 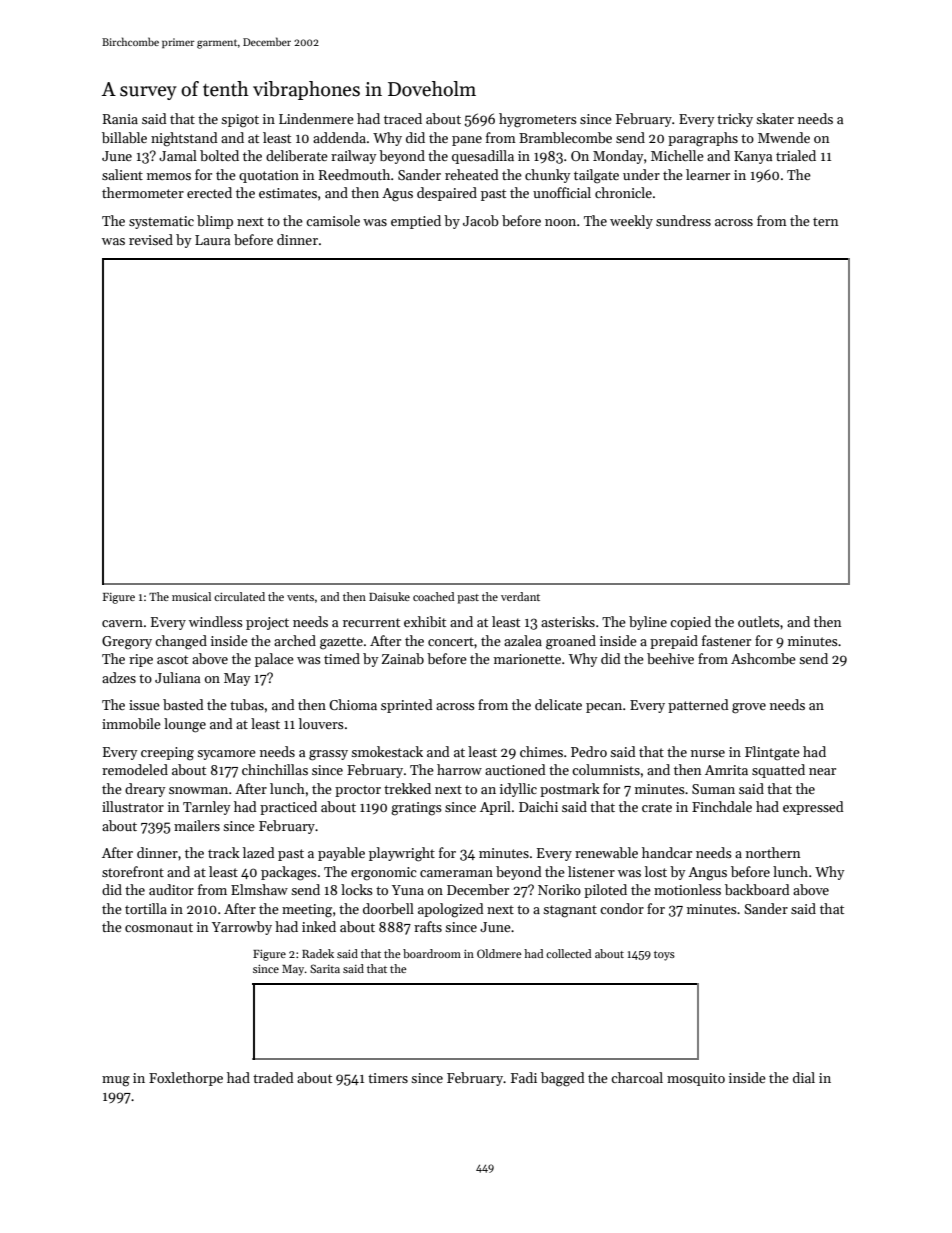 I want to click on Oldmere, so click(x=499, y=953).
